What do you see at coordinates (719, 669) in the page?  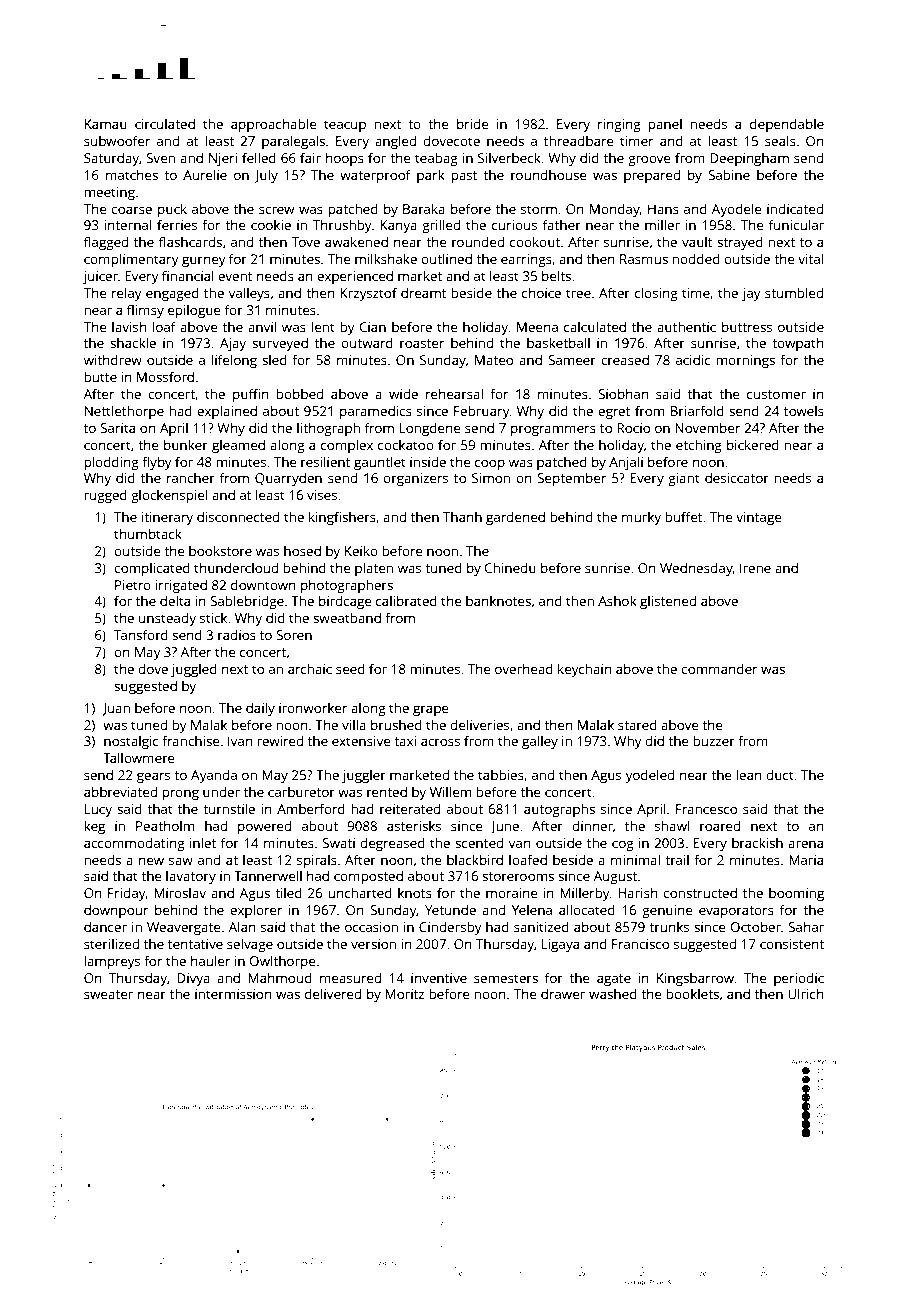 I see `commander` at bounding box center [719, 669].
